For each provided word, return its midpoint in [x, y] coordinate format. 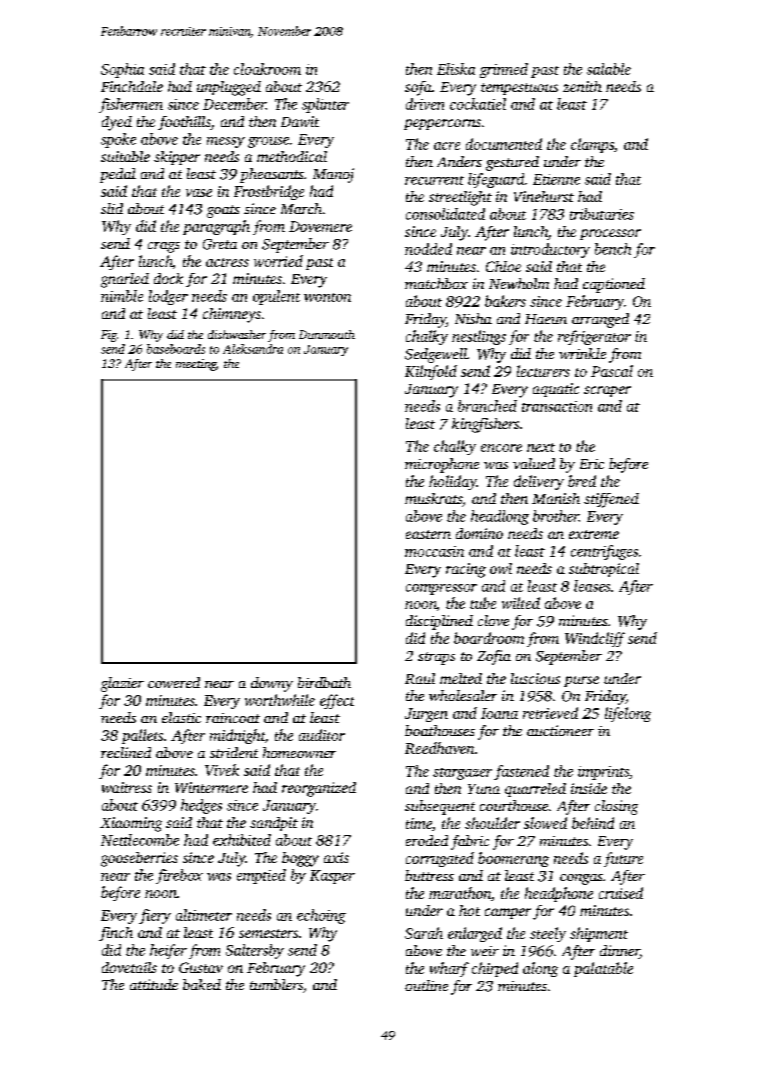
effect [337, 701]
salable [609, 69]
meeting [196, 365]
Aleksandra [253, 349]
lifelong [628, 714]
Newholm [519, 283]
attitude [154, 984]
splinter [325, 105]
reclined [126, 752]
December [234, 104]
